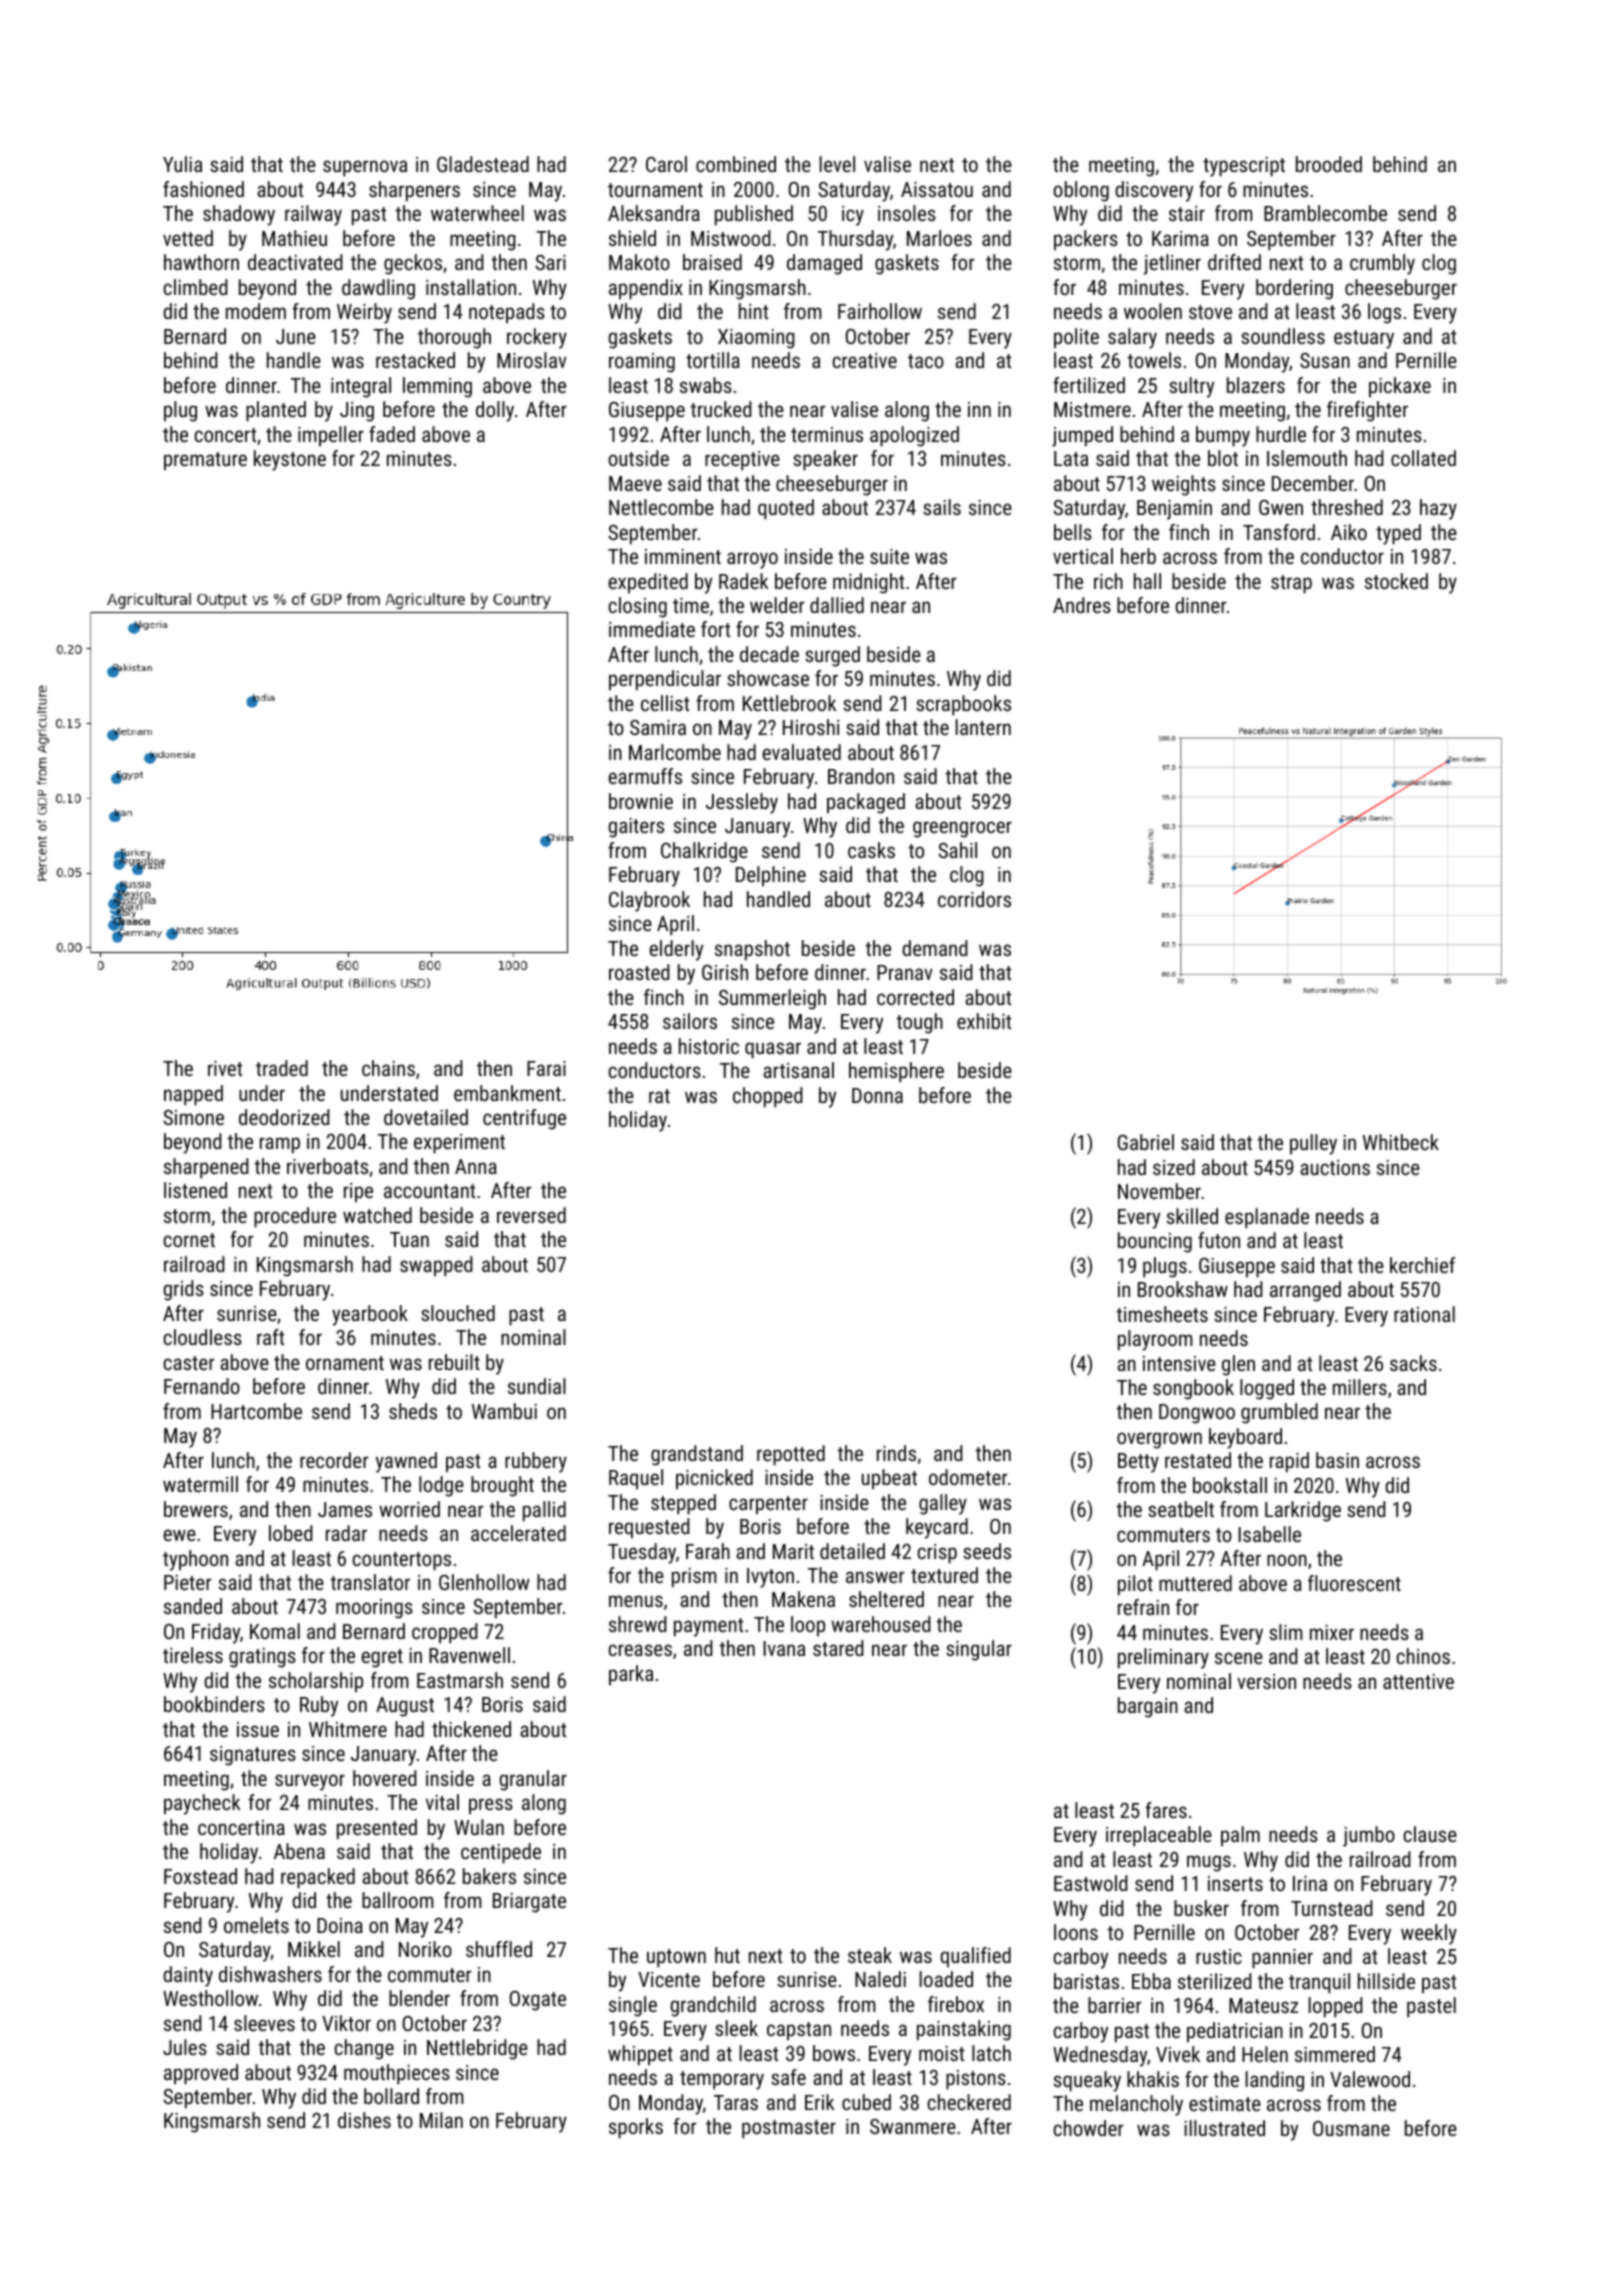 This page has width=1620, height=2292. Describe the element at coordinates (1413, 1363) in the page. I see `sacks` at that location.
